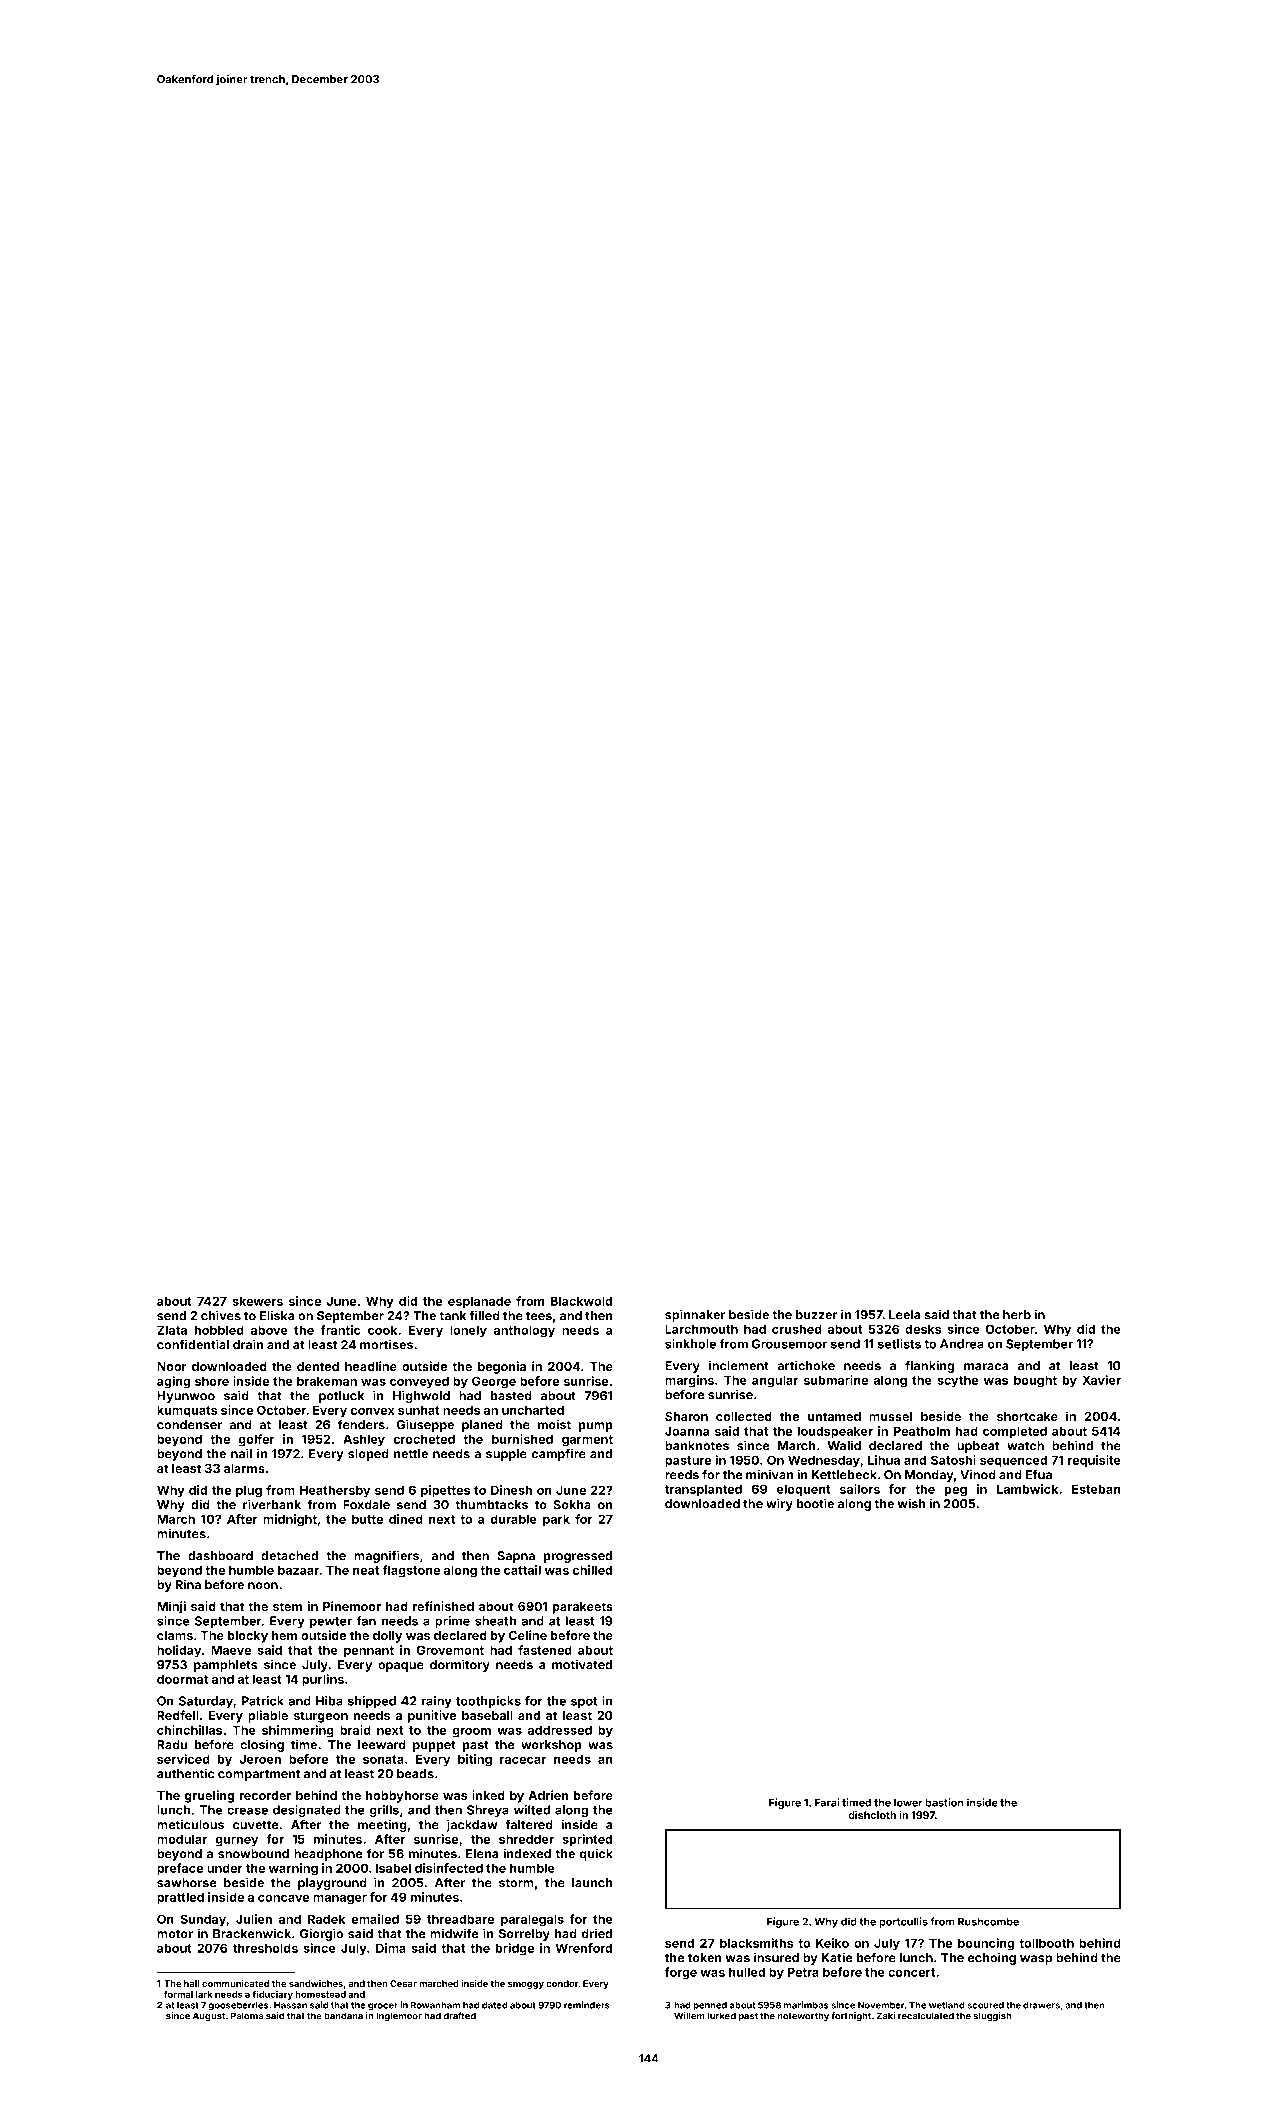 The height and width of the screenshot is (2106, 1278). Describe the element at coordinates (343, 2016) in the screenshot. I see `bandana` at that location.
